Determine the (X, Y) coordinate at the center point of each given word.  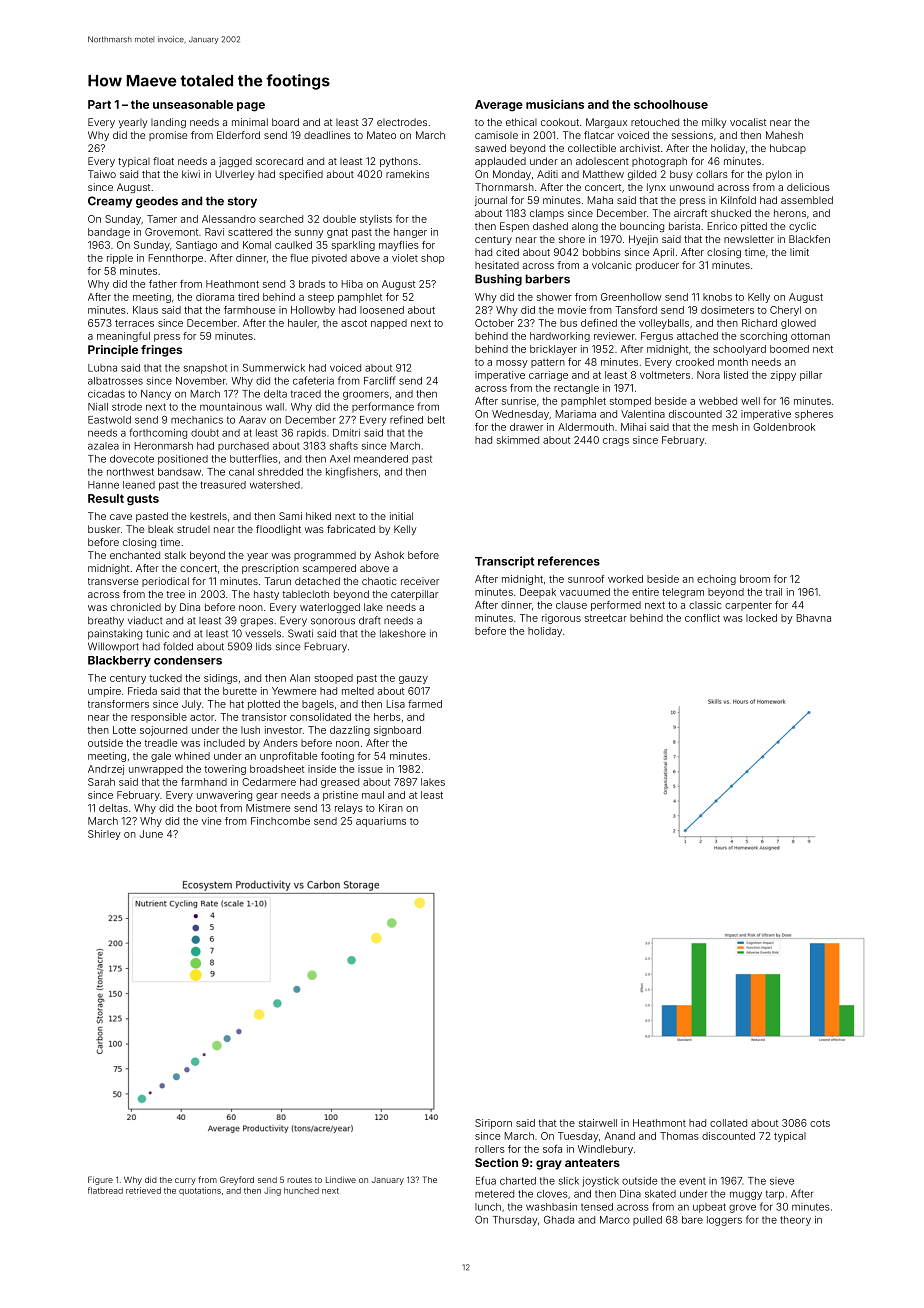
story (242, 202)
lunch (488, 1207)
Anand (620, 1136)
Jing (272, 1191)
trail (774, 592)
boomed (789, 349)
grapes (256, 622)
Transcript (504, 562)
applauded (500, 162)
